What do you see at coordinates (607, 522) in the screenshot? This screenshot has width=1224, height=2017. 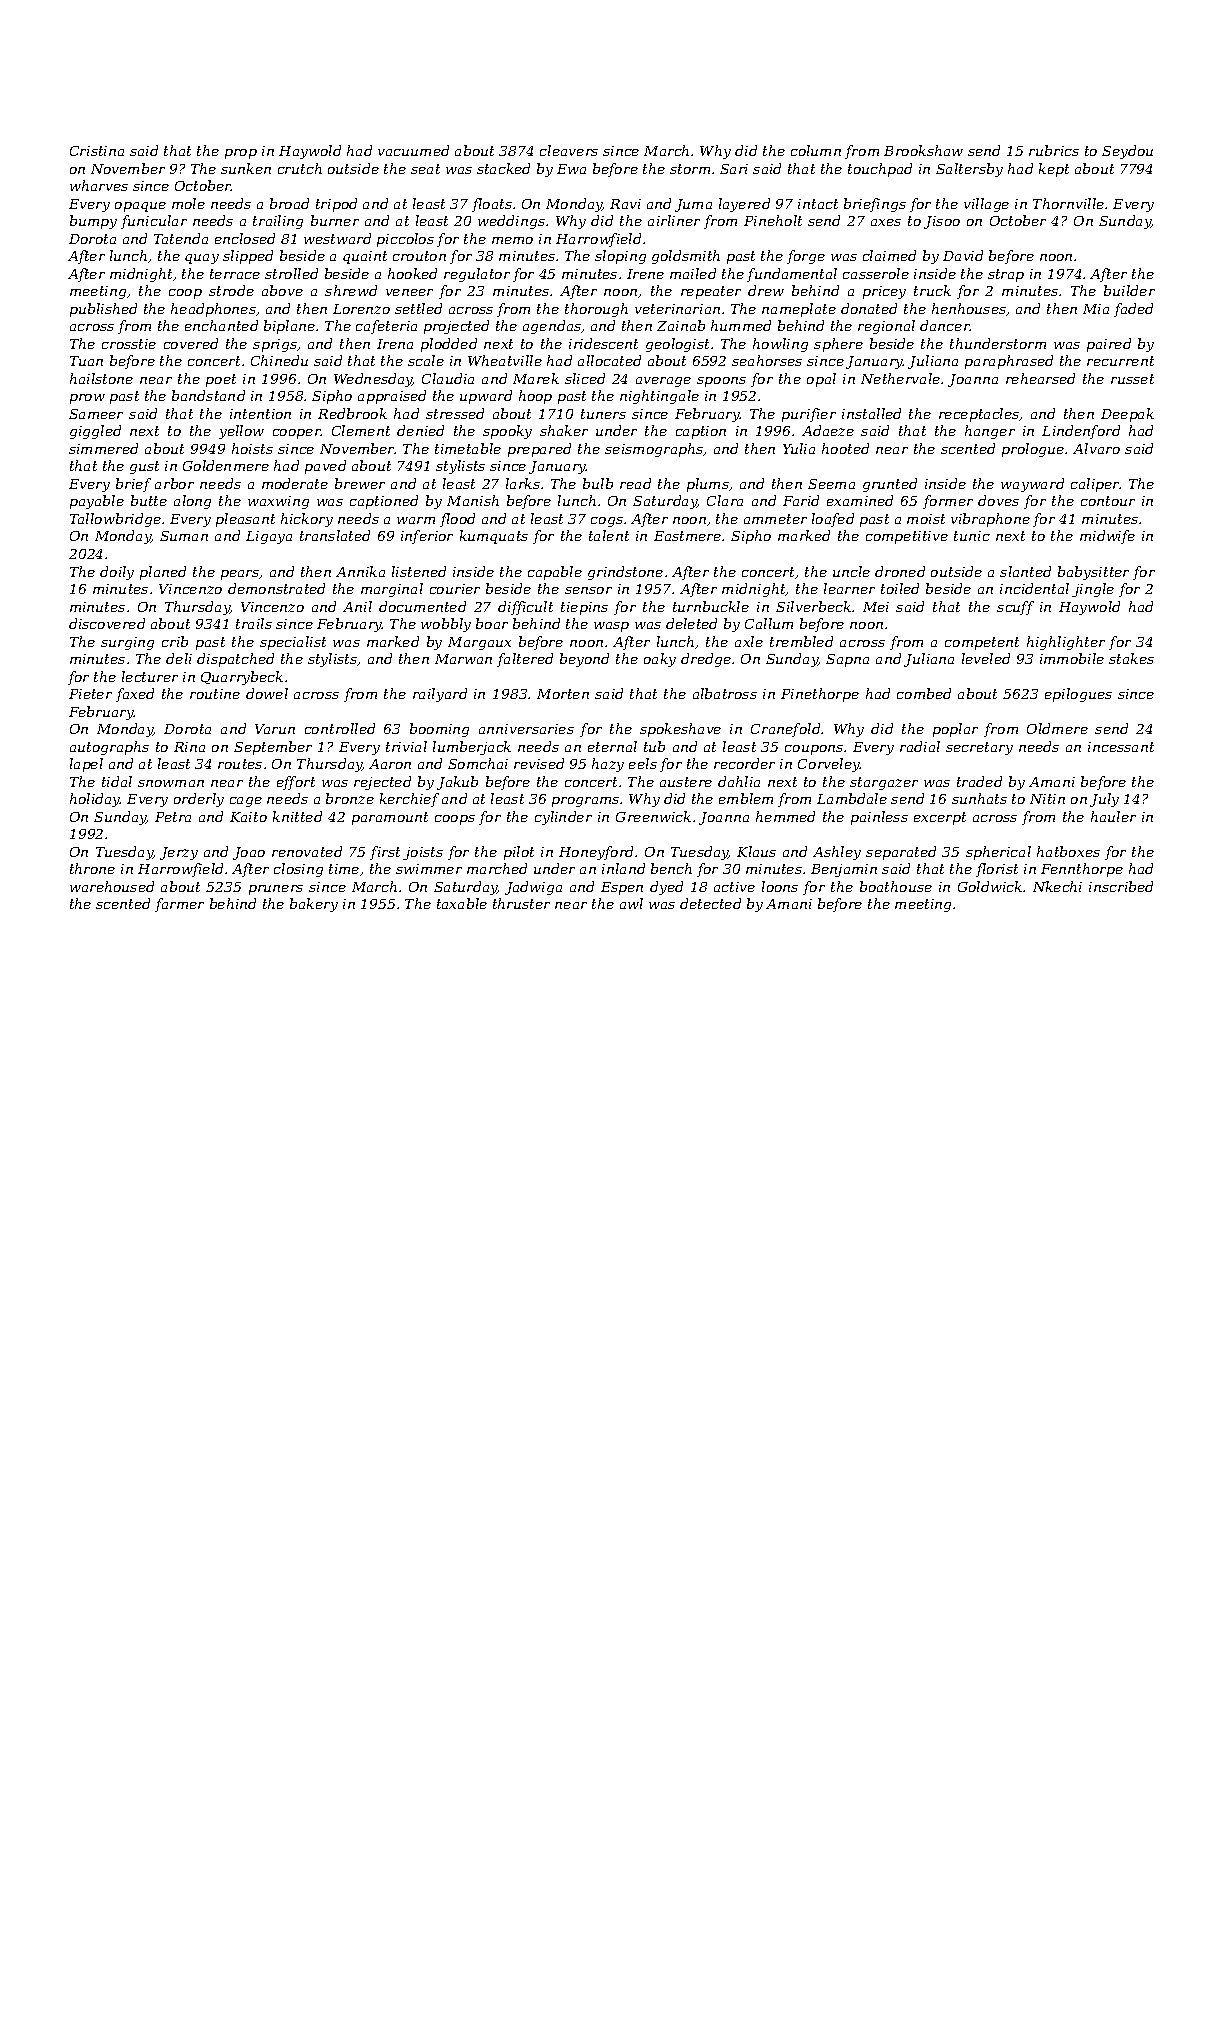 I see `cogs` at bounding box center [607, 522].
